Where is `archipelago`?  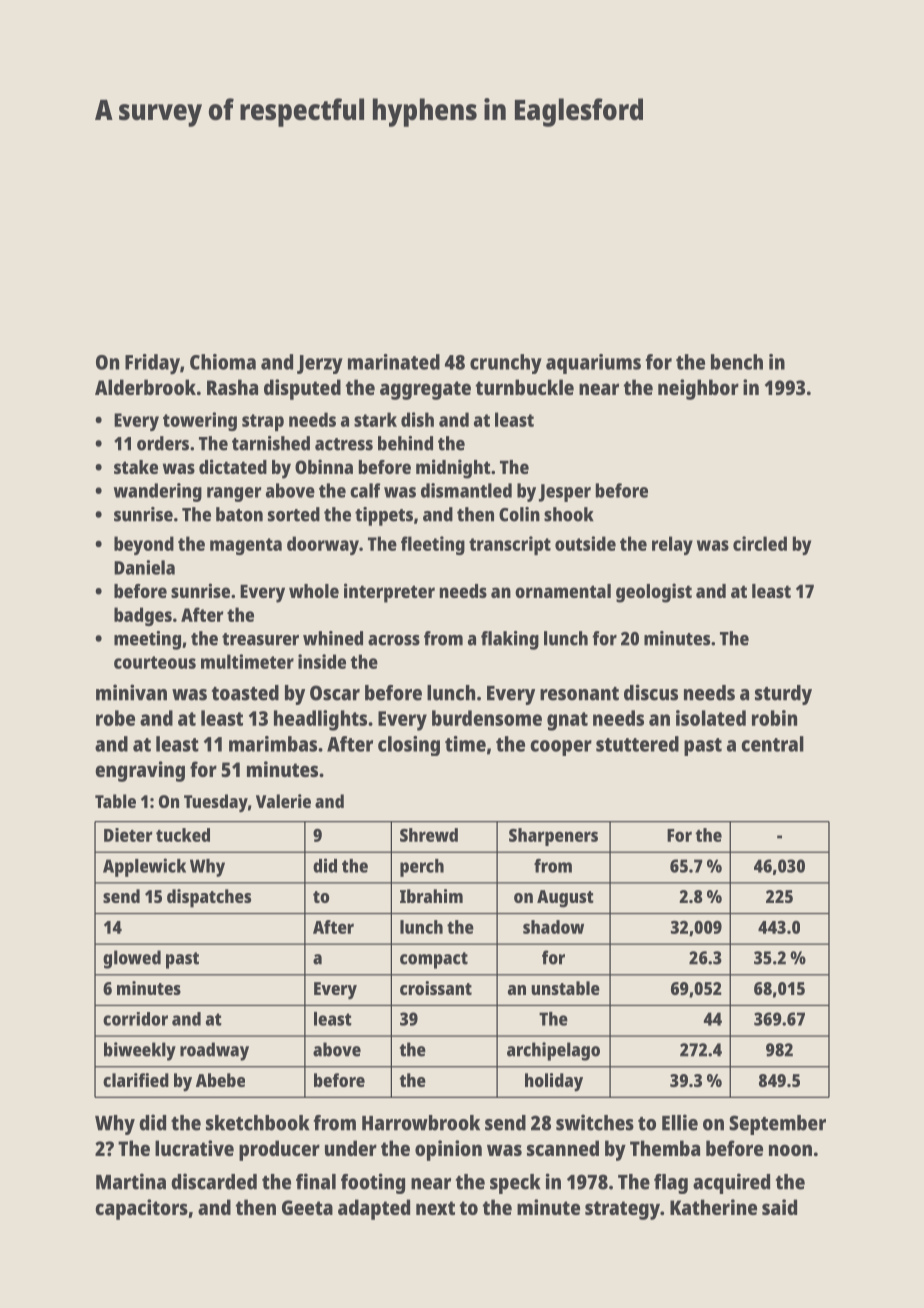 archipelago is located at coordinates (553, 1051).
